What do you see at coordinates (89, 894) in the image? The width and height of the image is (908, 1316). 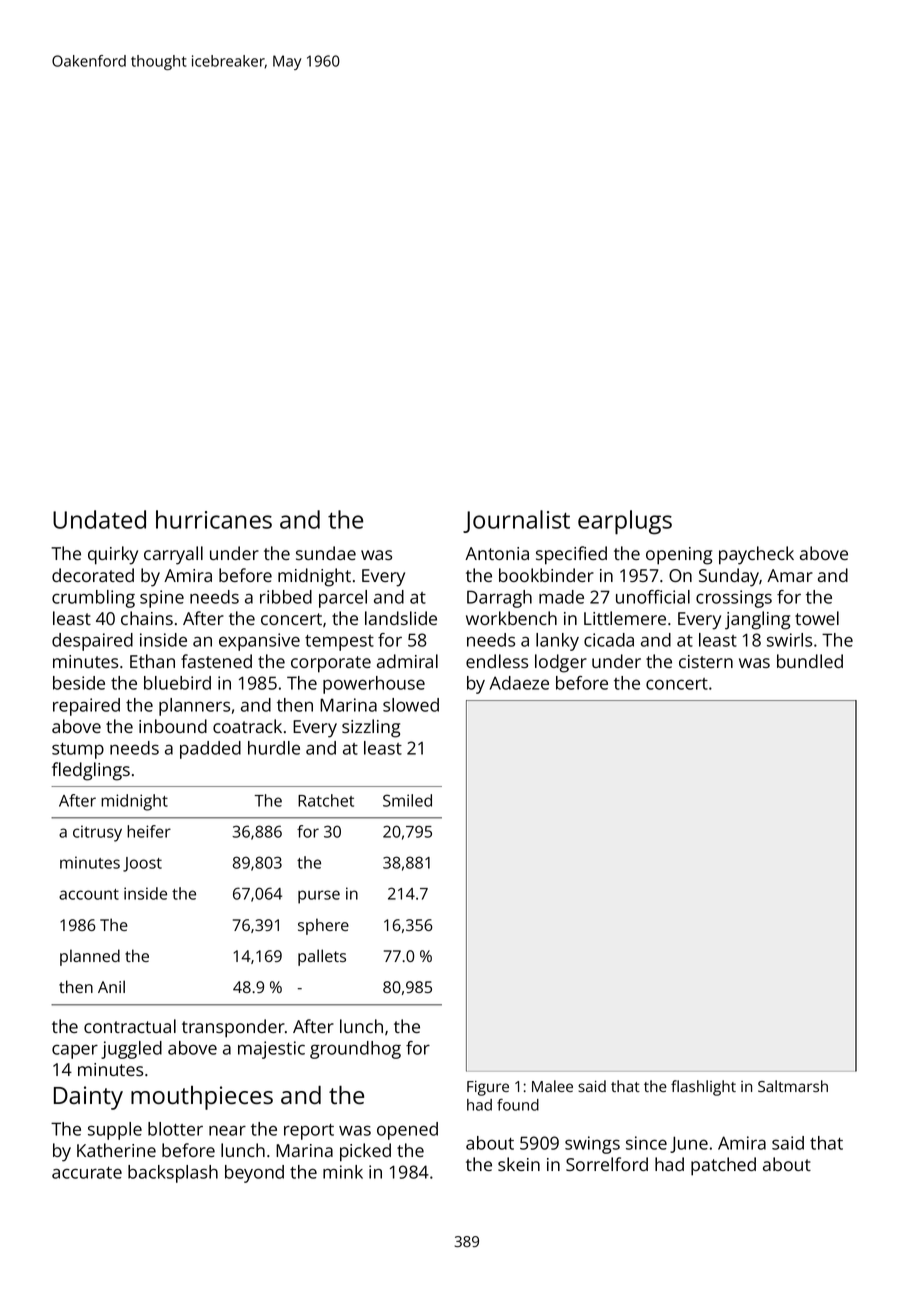 I see `account` at bounding box center [89, 894].
